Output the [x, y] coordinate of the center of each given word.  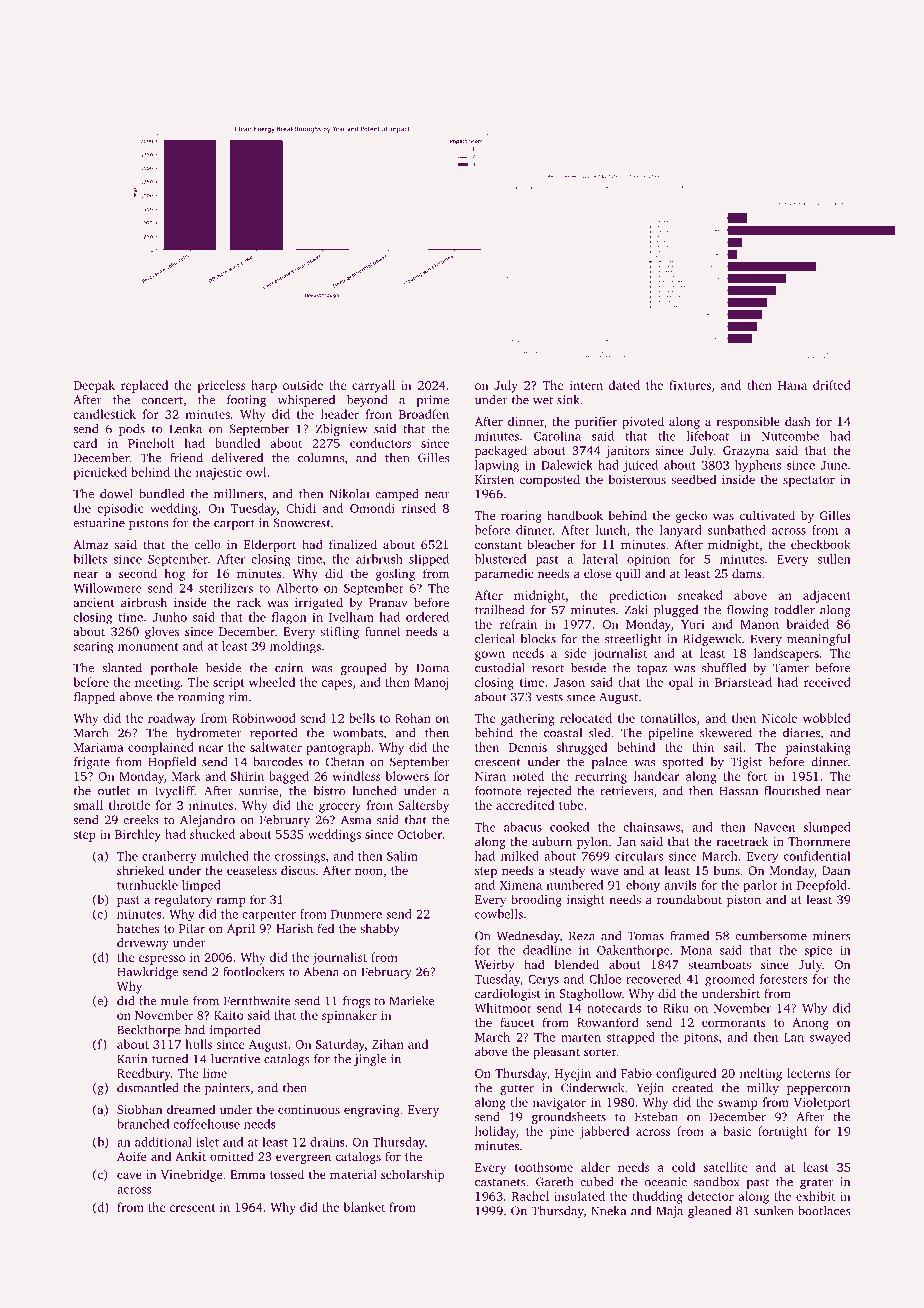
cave [129, 1175]
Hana [792, 385]
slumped [827, 828]
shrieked [140, 870]
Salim [402, 856]
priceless [221, 386]
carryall [373, 386]
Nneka [608, 1211]
